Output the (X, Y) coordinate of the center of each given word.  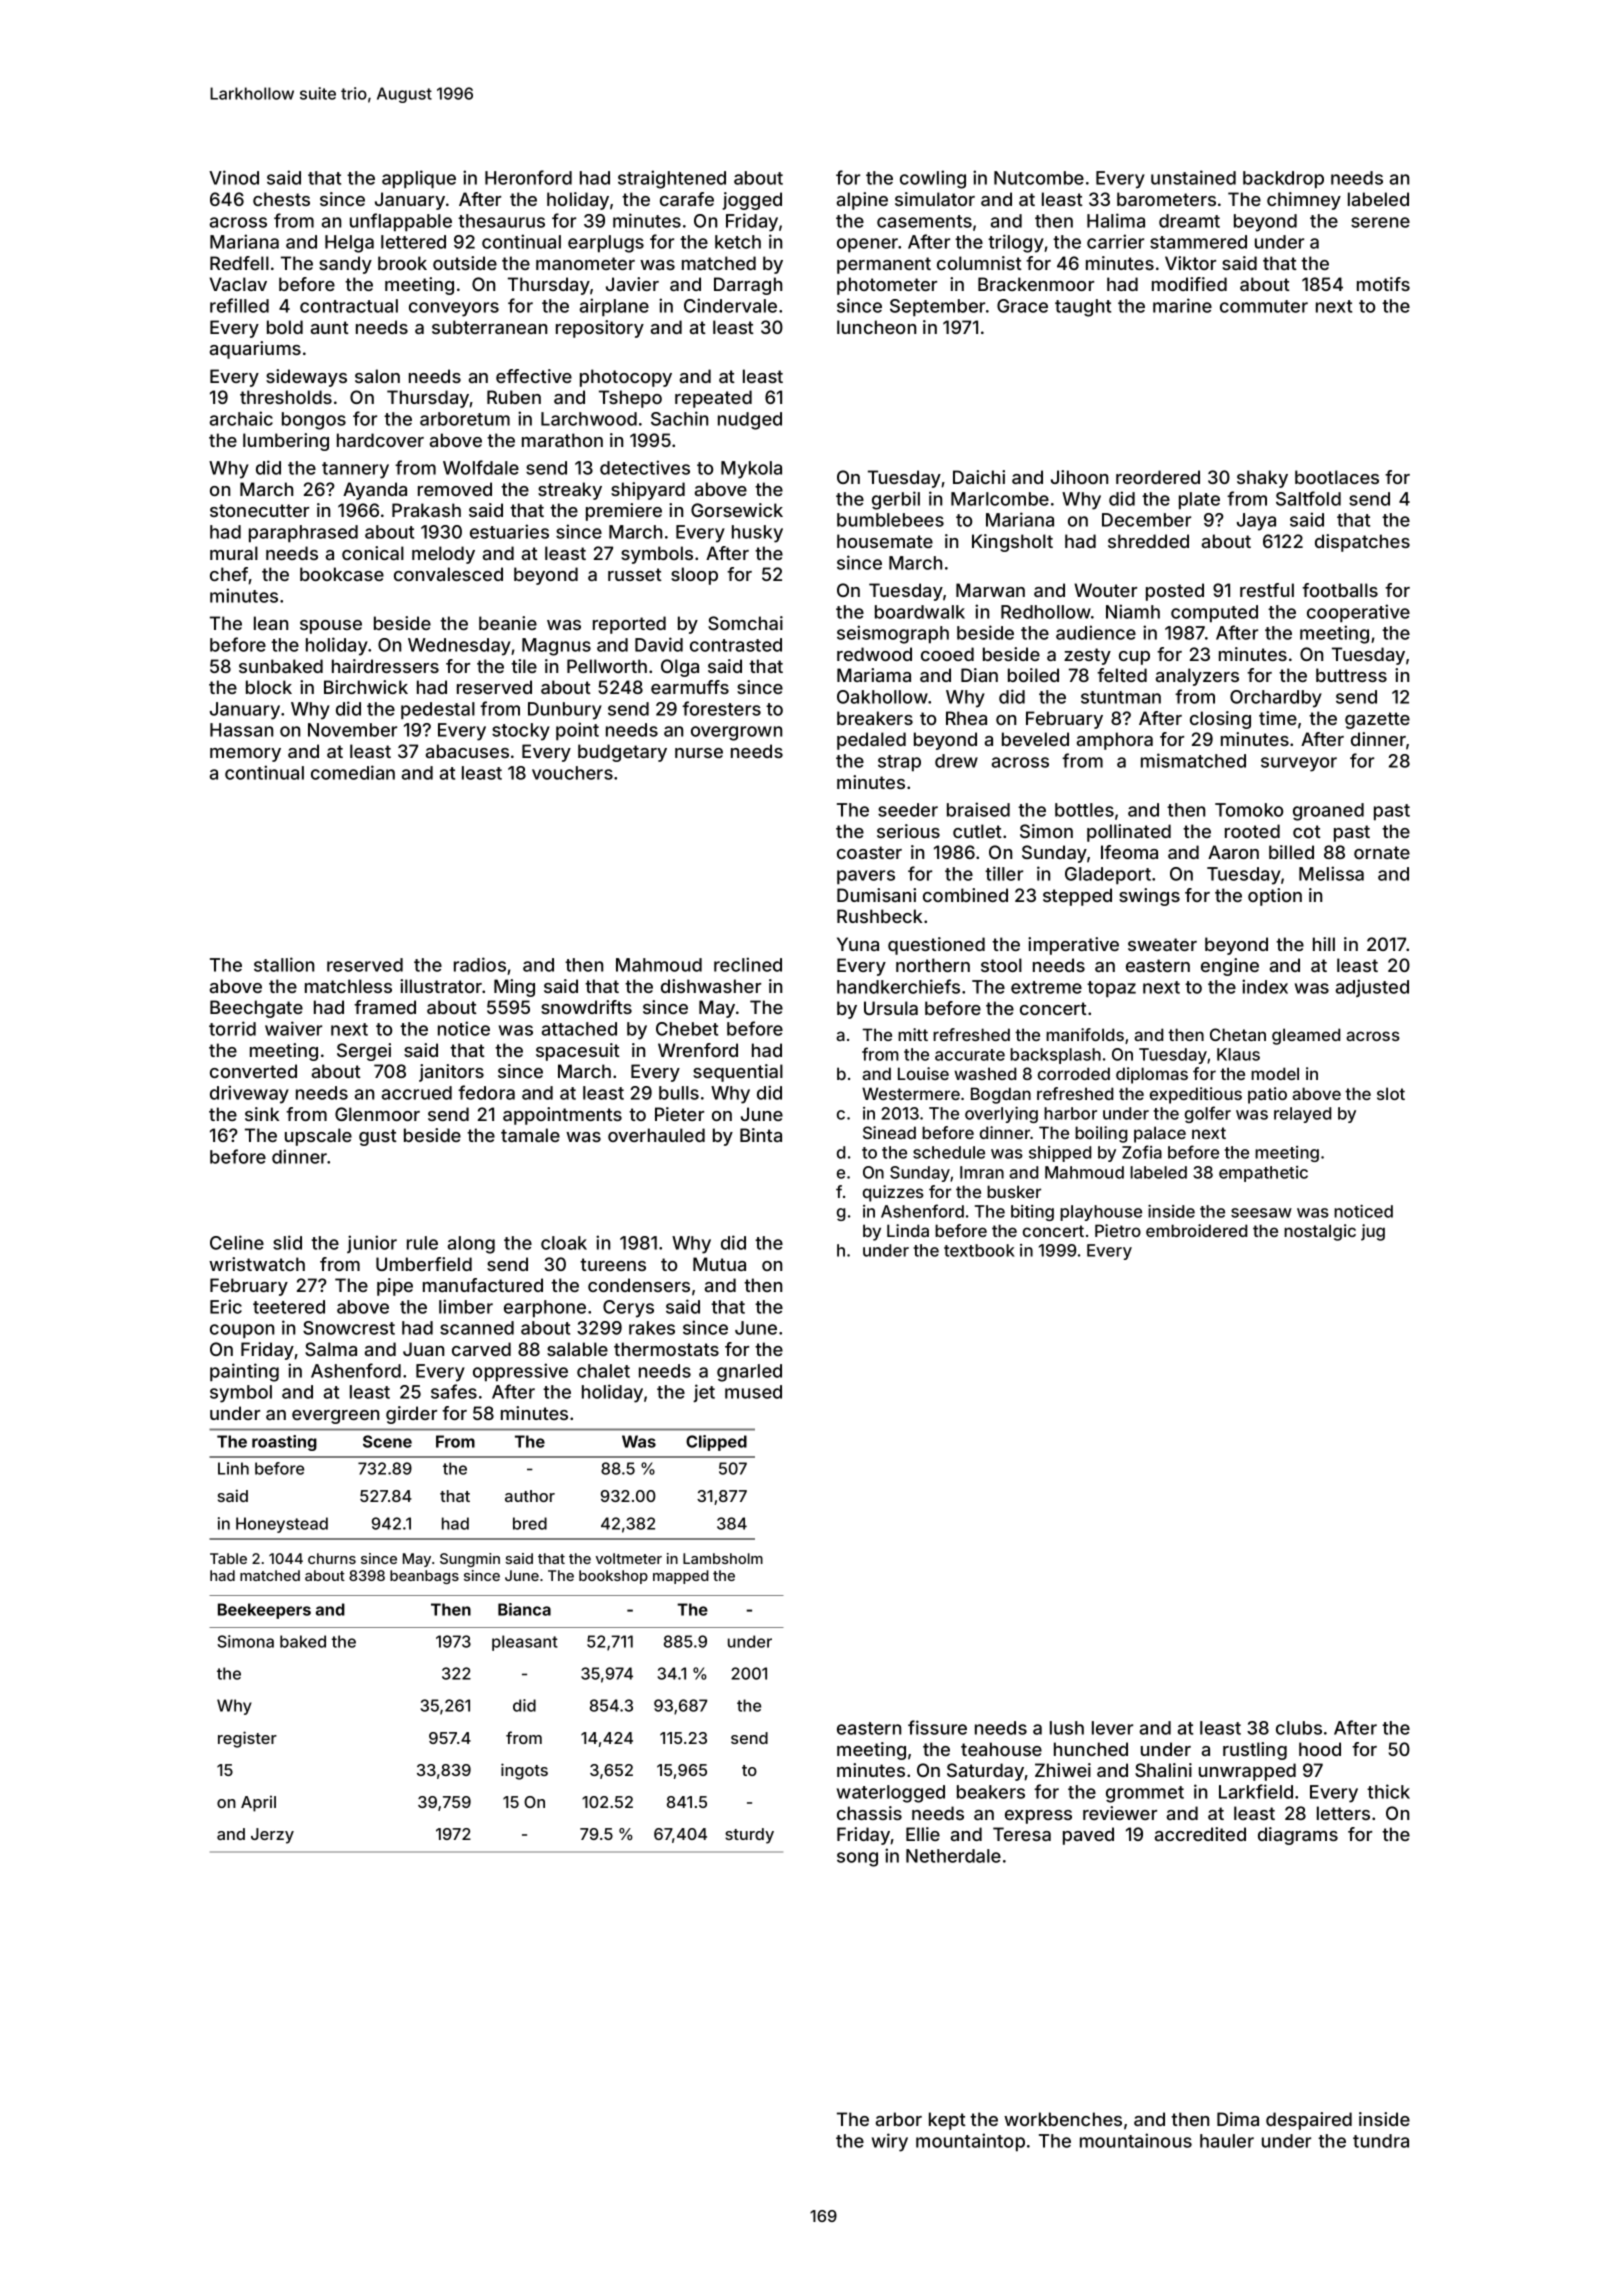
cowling (933, 179)
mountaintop (970, 2142)
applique (419, 179)
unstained (1193, 177)
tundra (1381, 2141)
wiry (890, 2142)
